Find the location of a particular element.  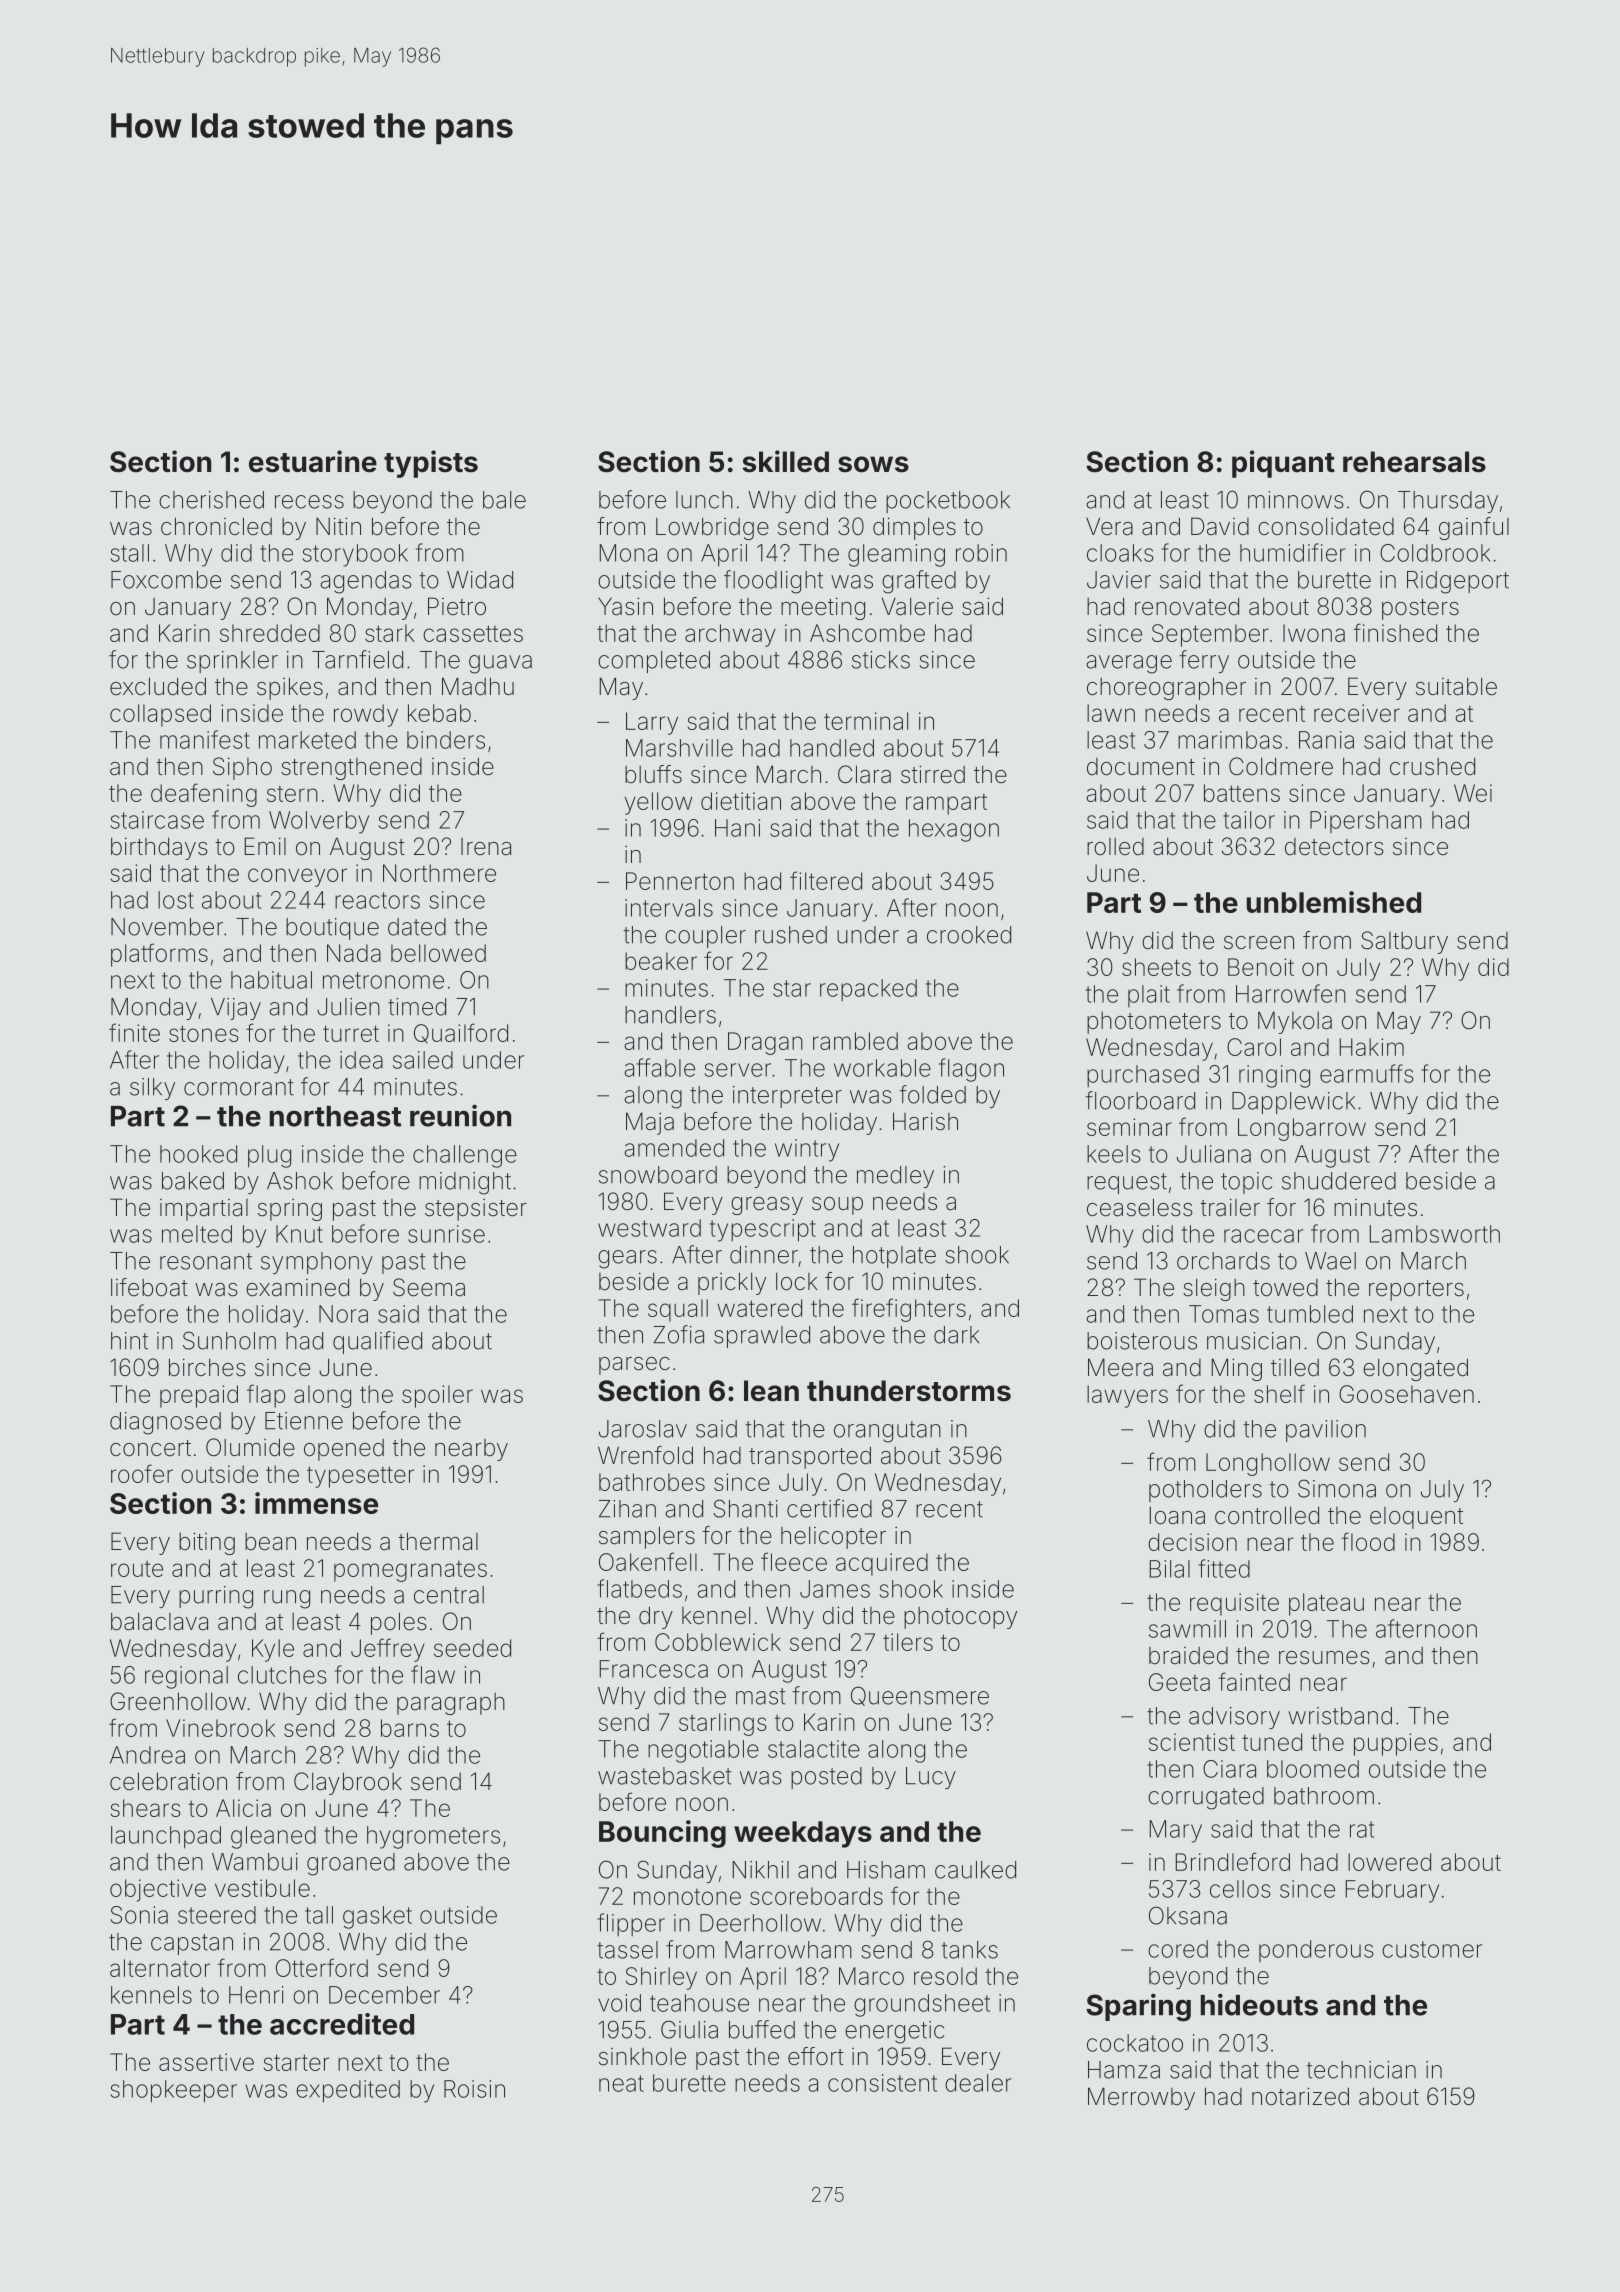

Saltbury is located at coordinates (1404, 942).
